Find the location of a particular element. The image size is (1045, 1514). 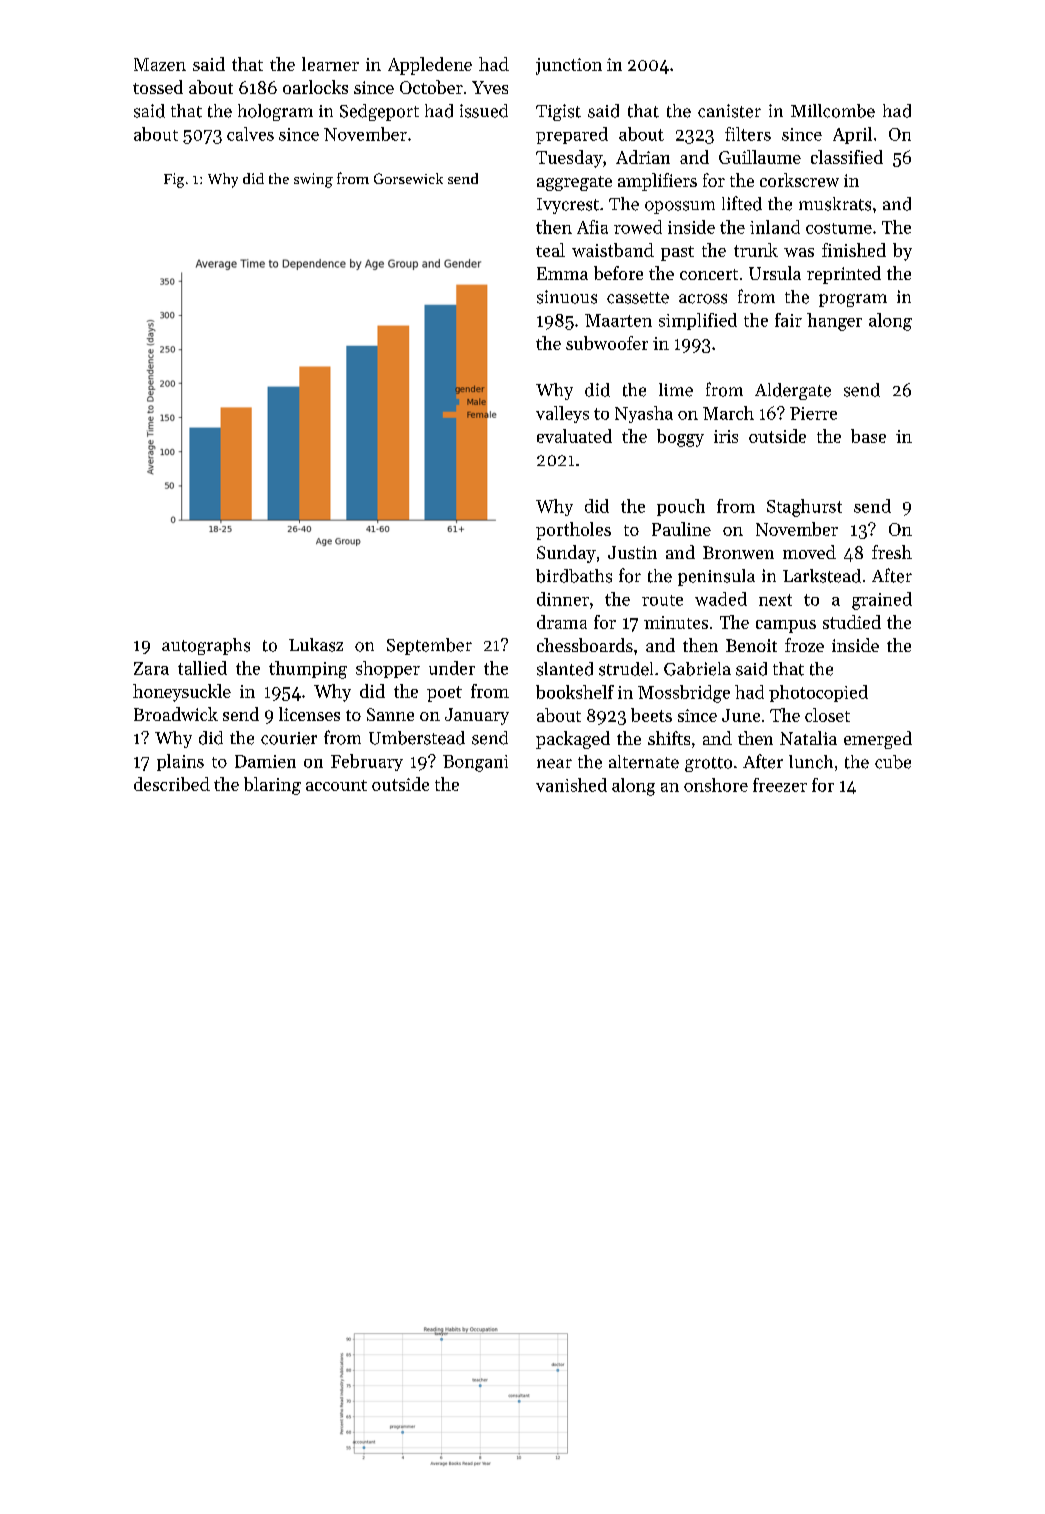

valleys is located at coordinates (562, 414).
